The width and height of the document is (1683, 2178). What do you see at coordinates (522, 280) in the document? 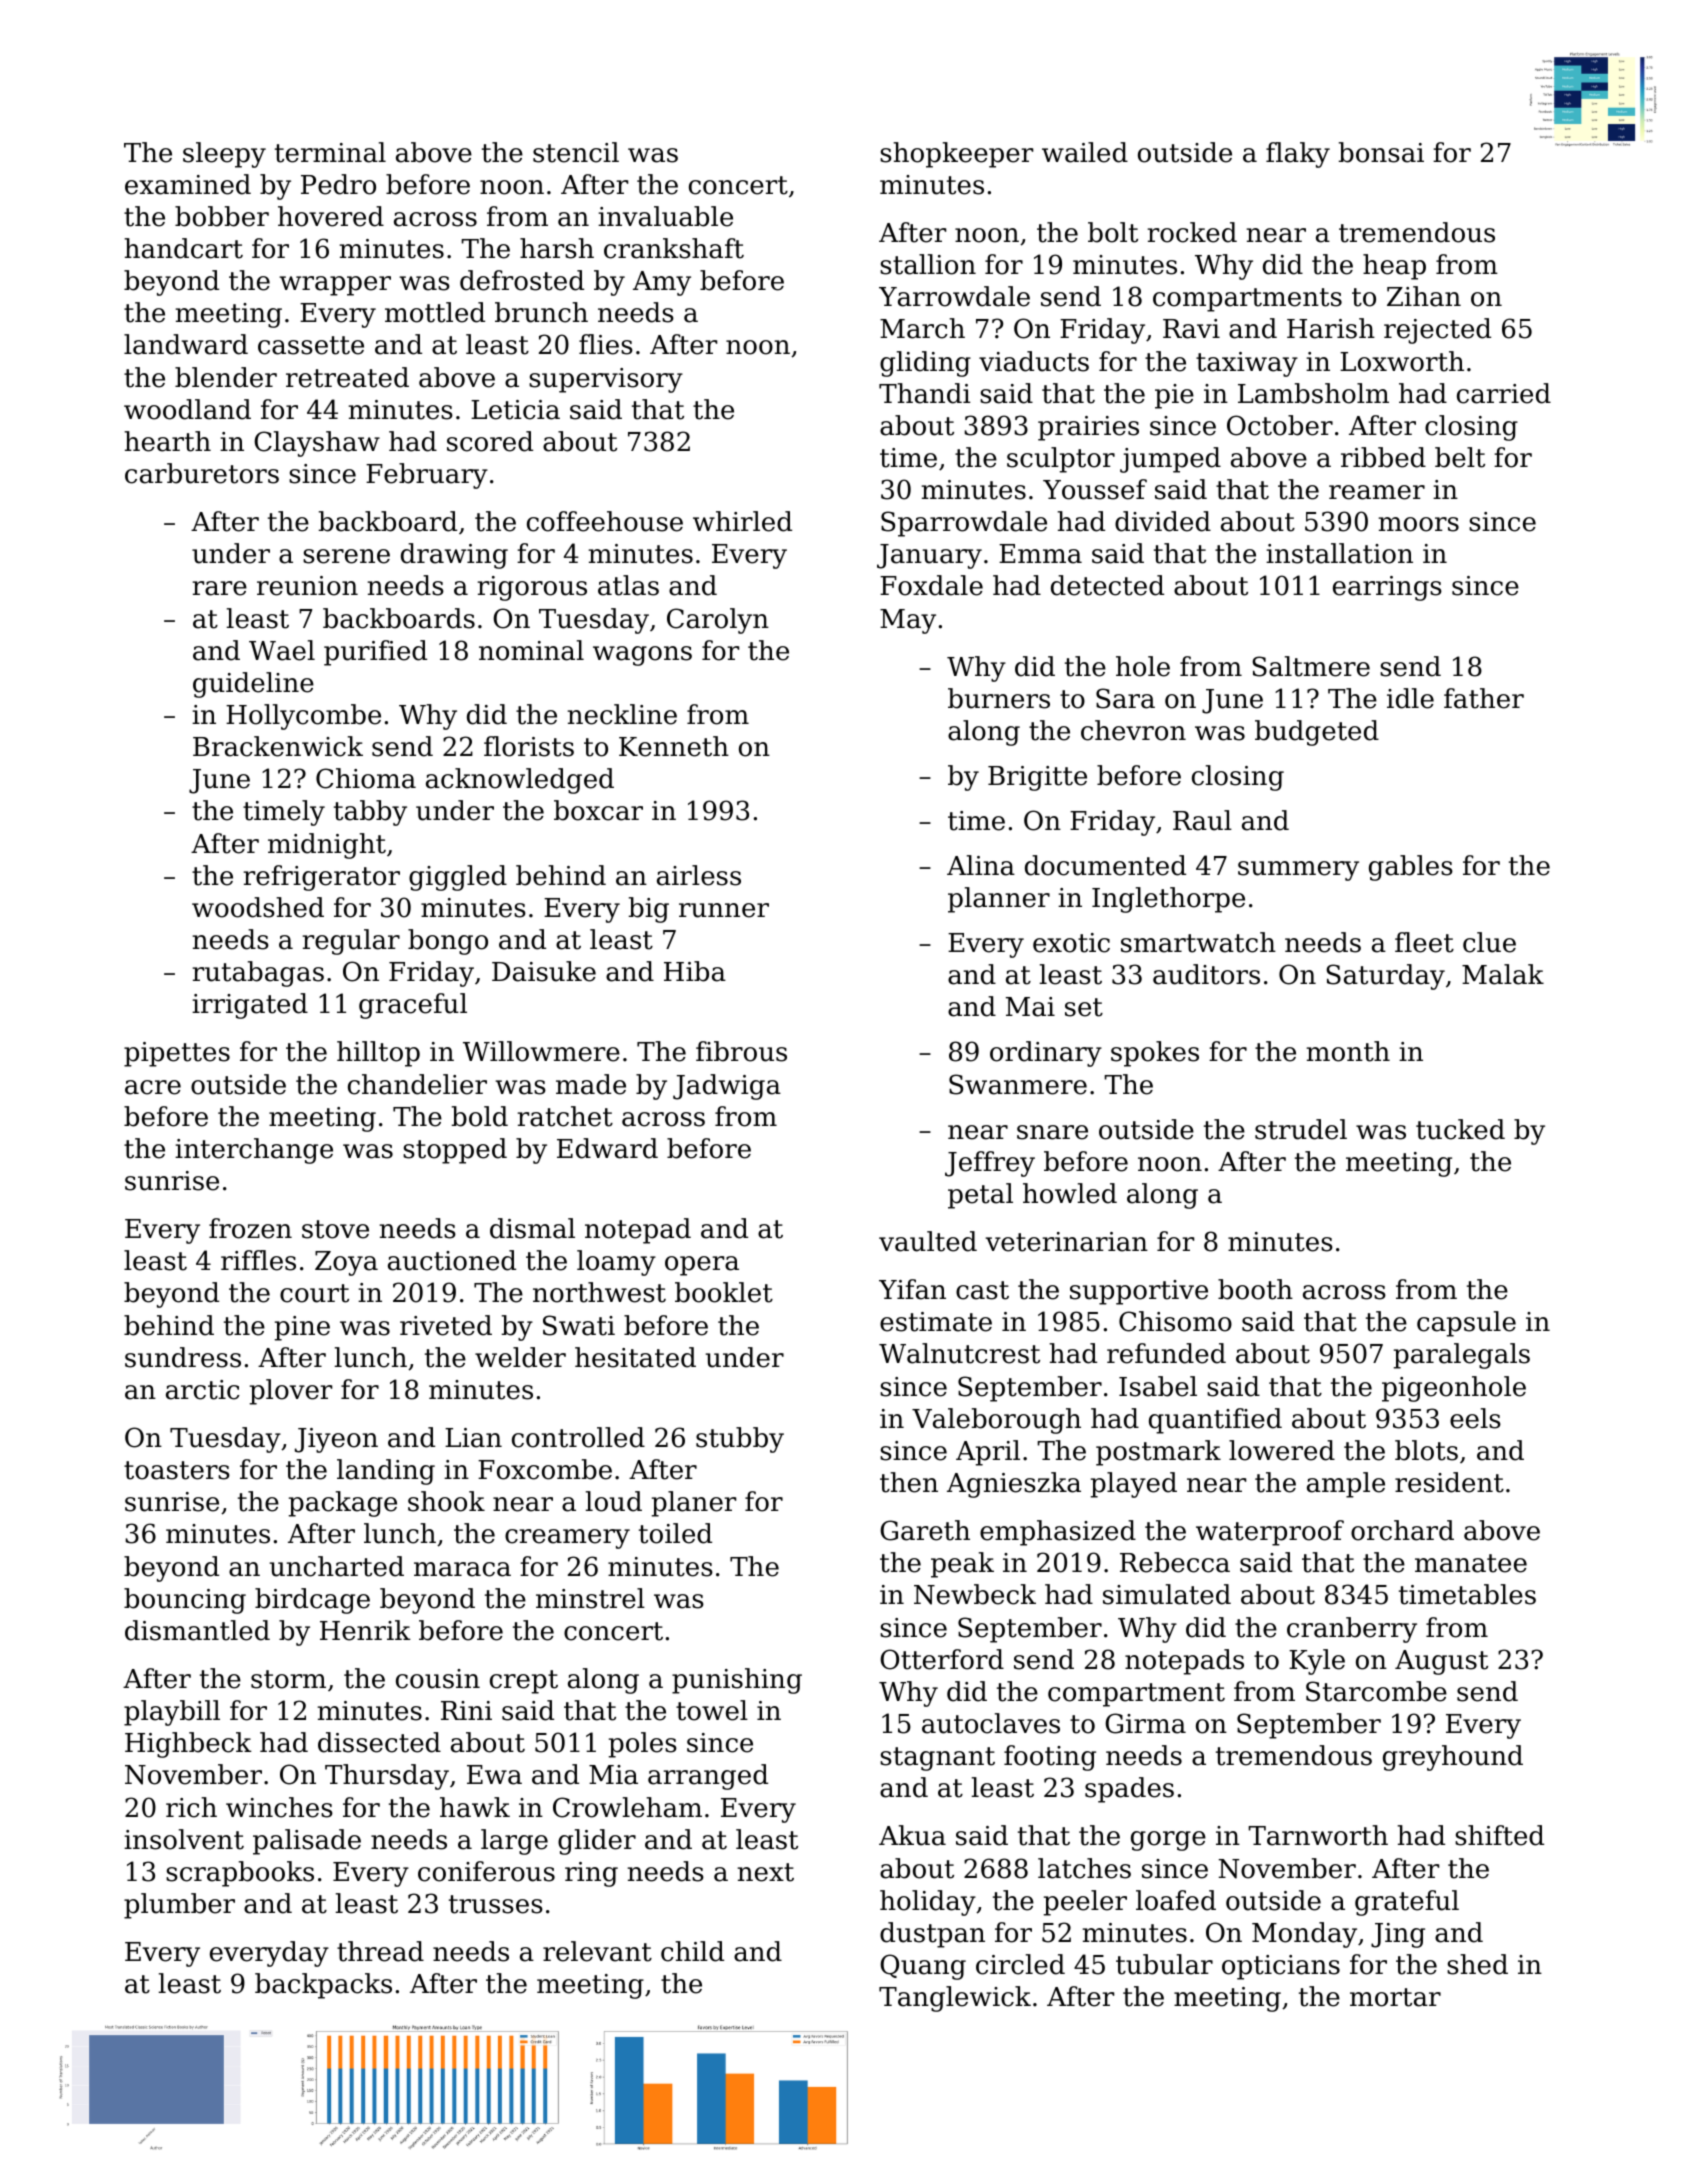
I see `defrosted` at bounding box center [522, 280].
